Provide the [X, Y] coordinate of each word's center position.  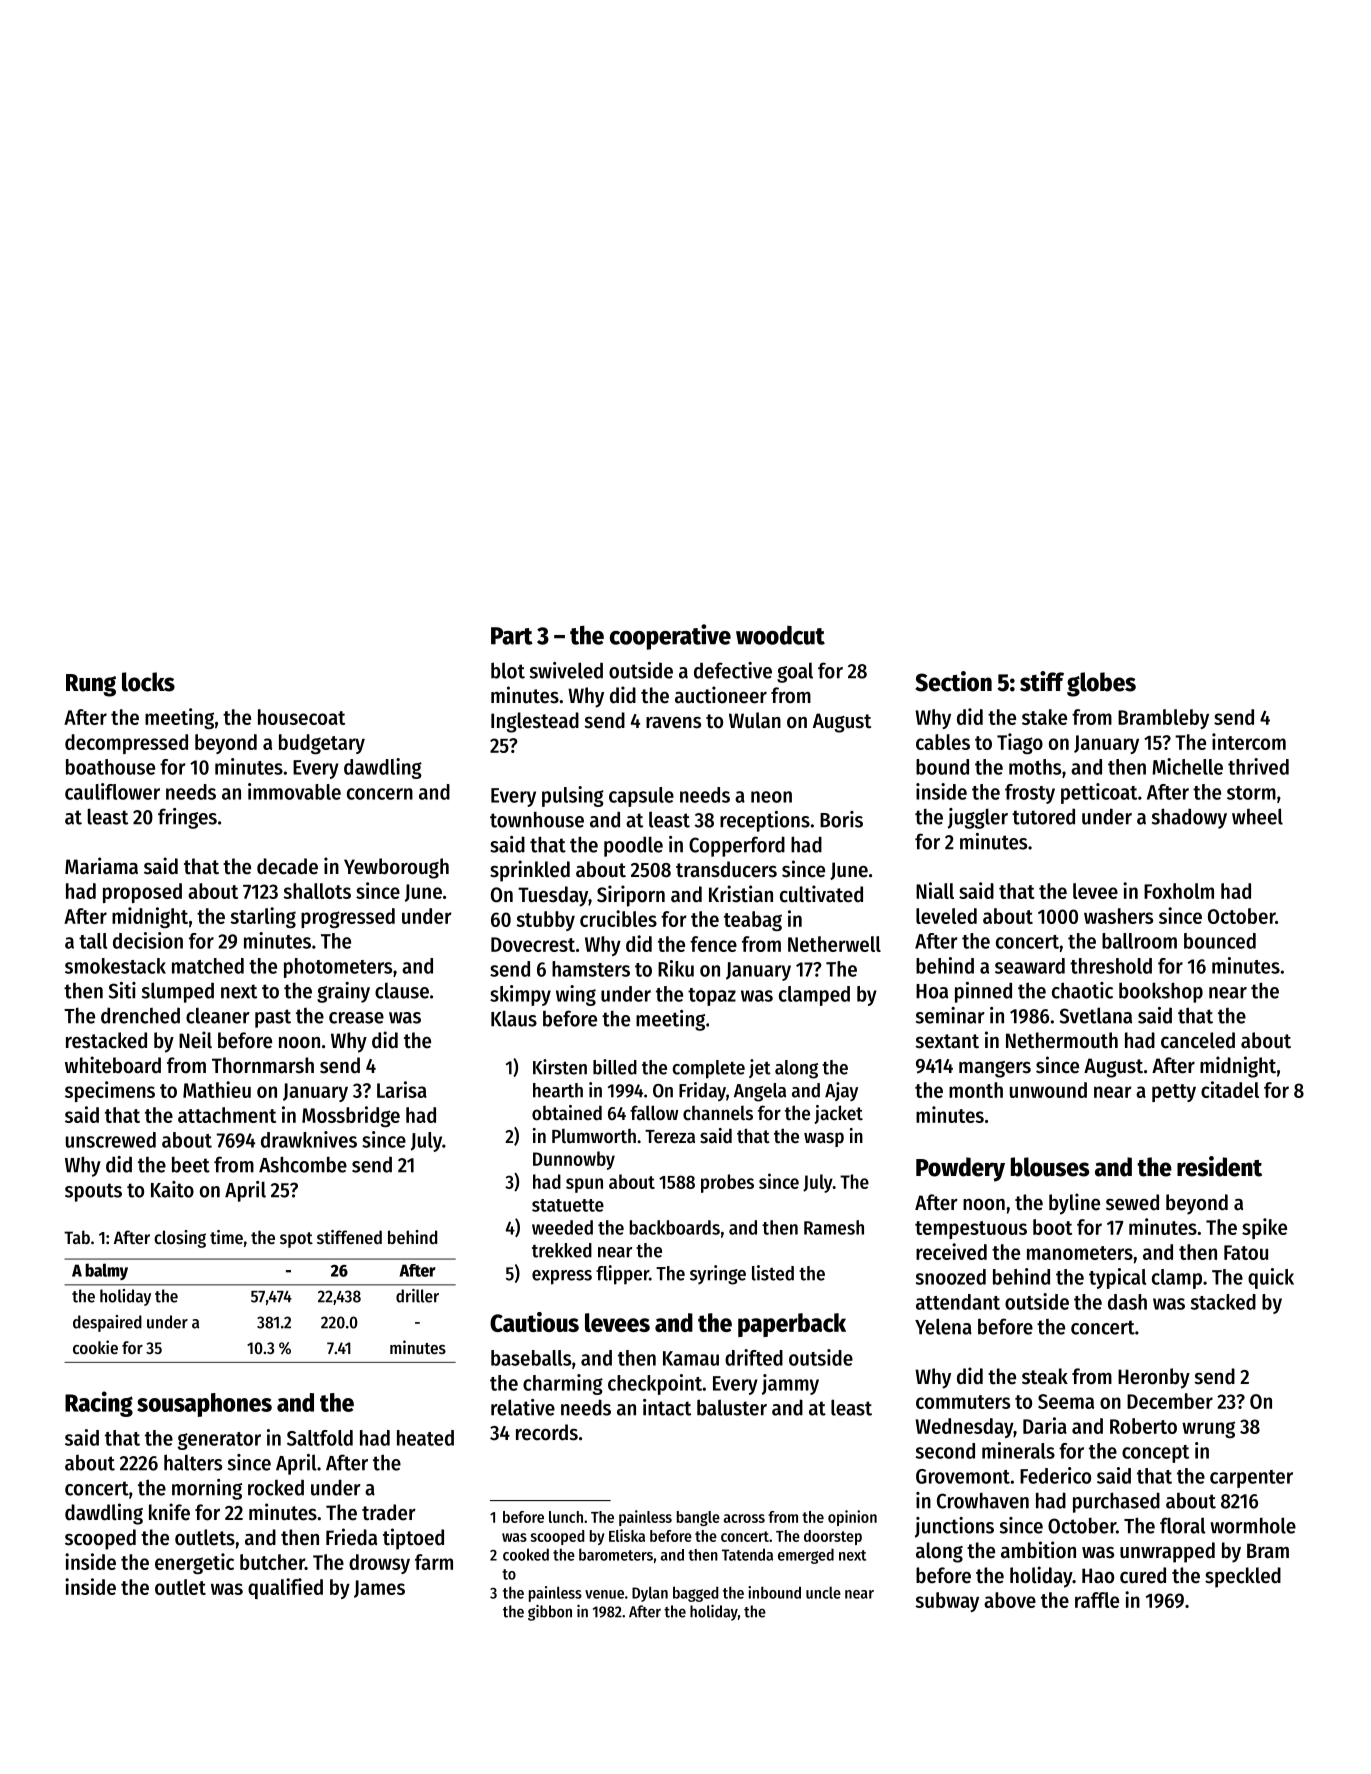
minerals [1018, 1450]
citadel [1230, 1089]
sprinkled [530, 871]
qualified [285, 1588]
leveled [946, 916]
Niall [935, 890]
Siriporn [631, 896]
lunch [566, 1517]
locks [148, 682]
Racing [99, 1404]
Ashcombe [303, 1164]
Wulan [755, 720]
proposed [142, 893]
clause [402, 990]
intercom [1249, 741]
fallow [654, 1113]
